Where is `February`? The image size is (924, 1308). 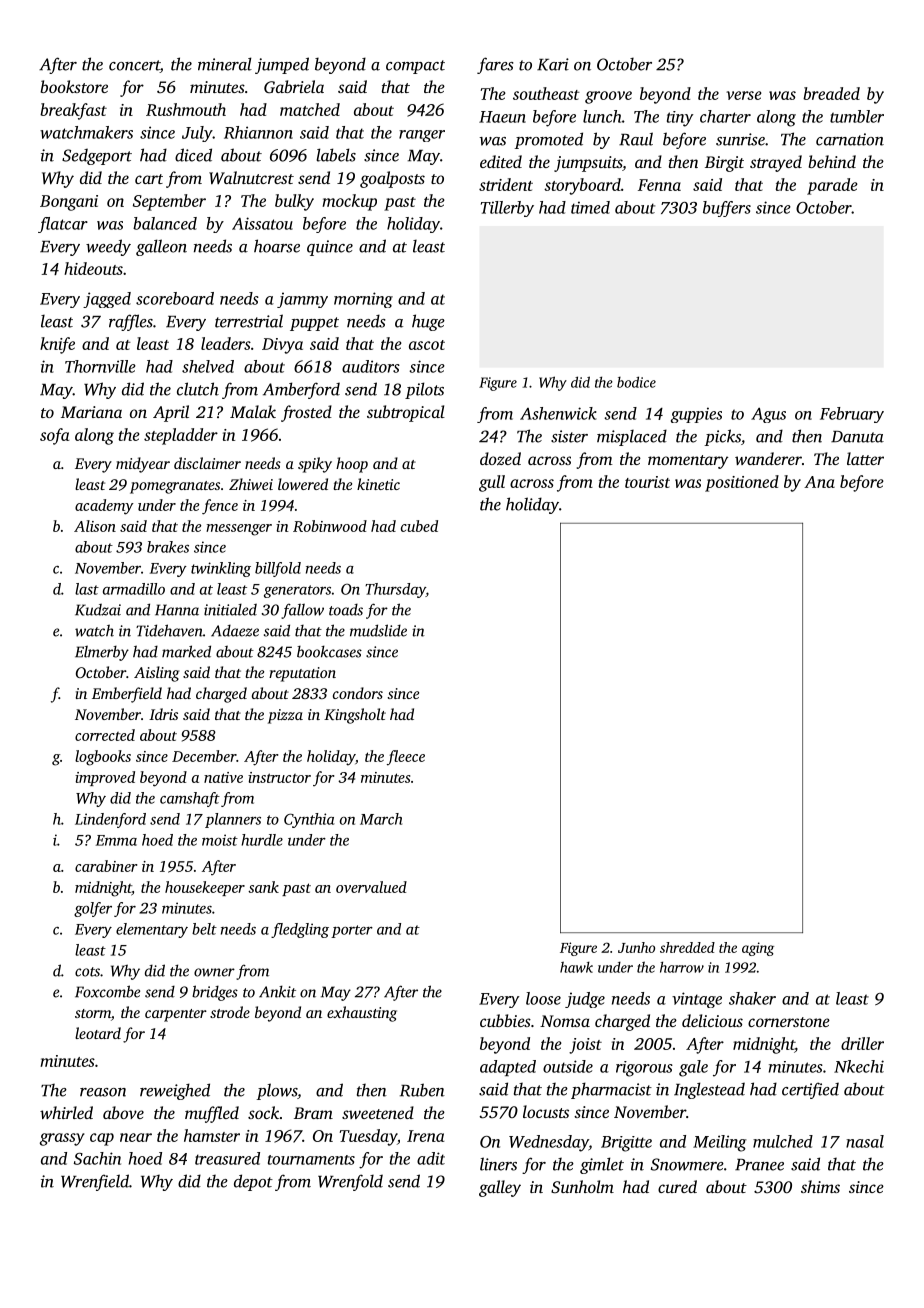 February is located at coordinates (852, 415).
